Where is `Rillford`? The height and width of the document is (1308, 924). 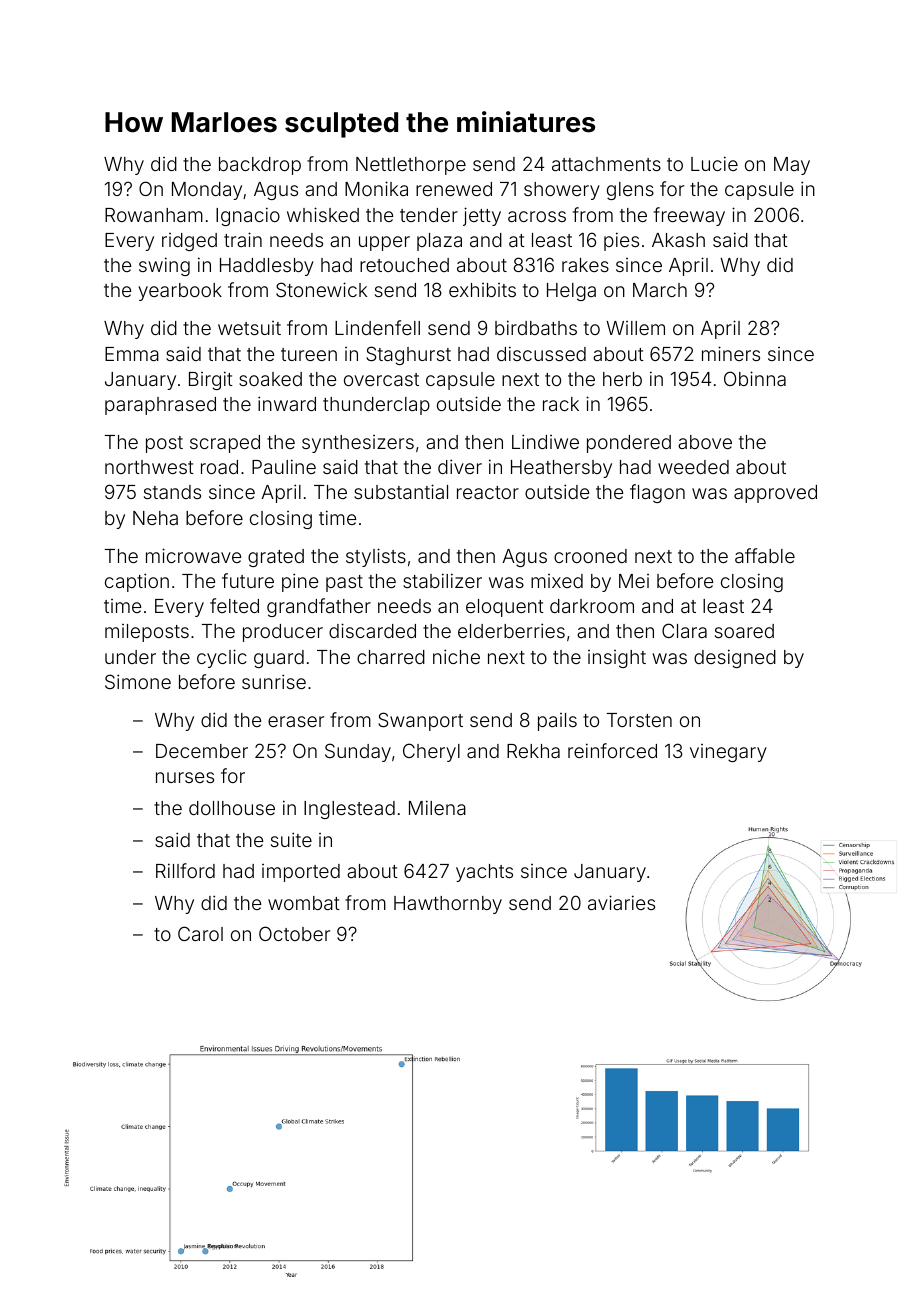
Rillford is located at coordinates (185, 870).
